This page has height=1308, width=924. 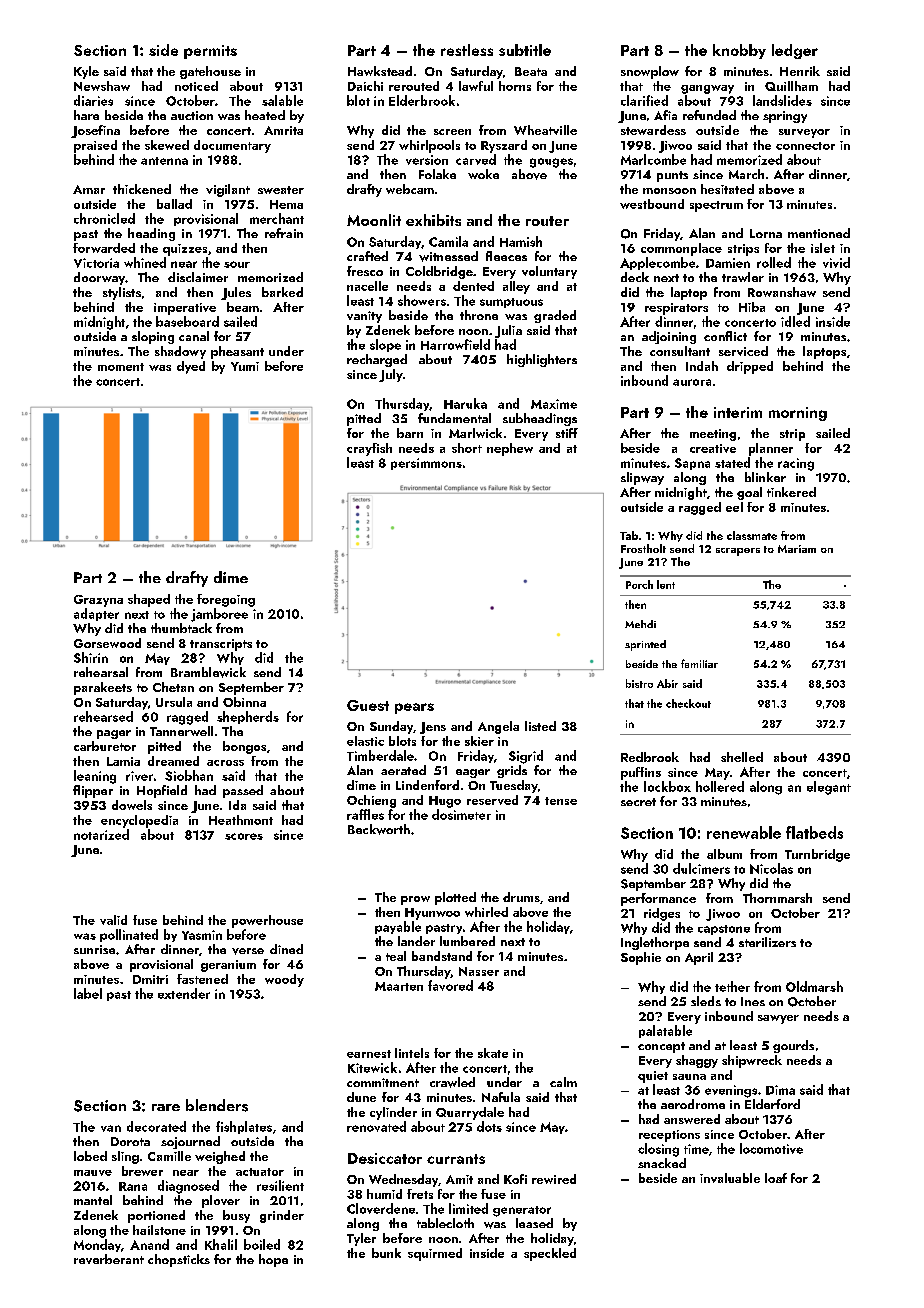 I want to click on refunded, so click(x=709, y=115).
